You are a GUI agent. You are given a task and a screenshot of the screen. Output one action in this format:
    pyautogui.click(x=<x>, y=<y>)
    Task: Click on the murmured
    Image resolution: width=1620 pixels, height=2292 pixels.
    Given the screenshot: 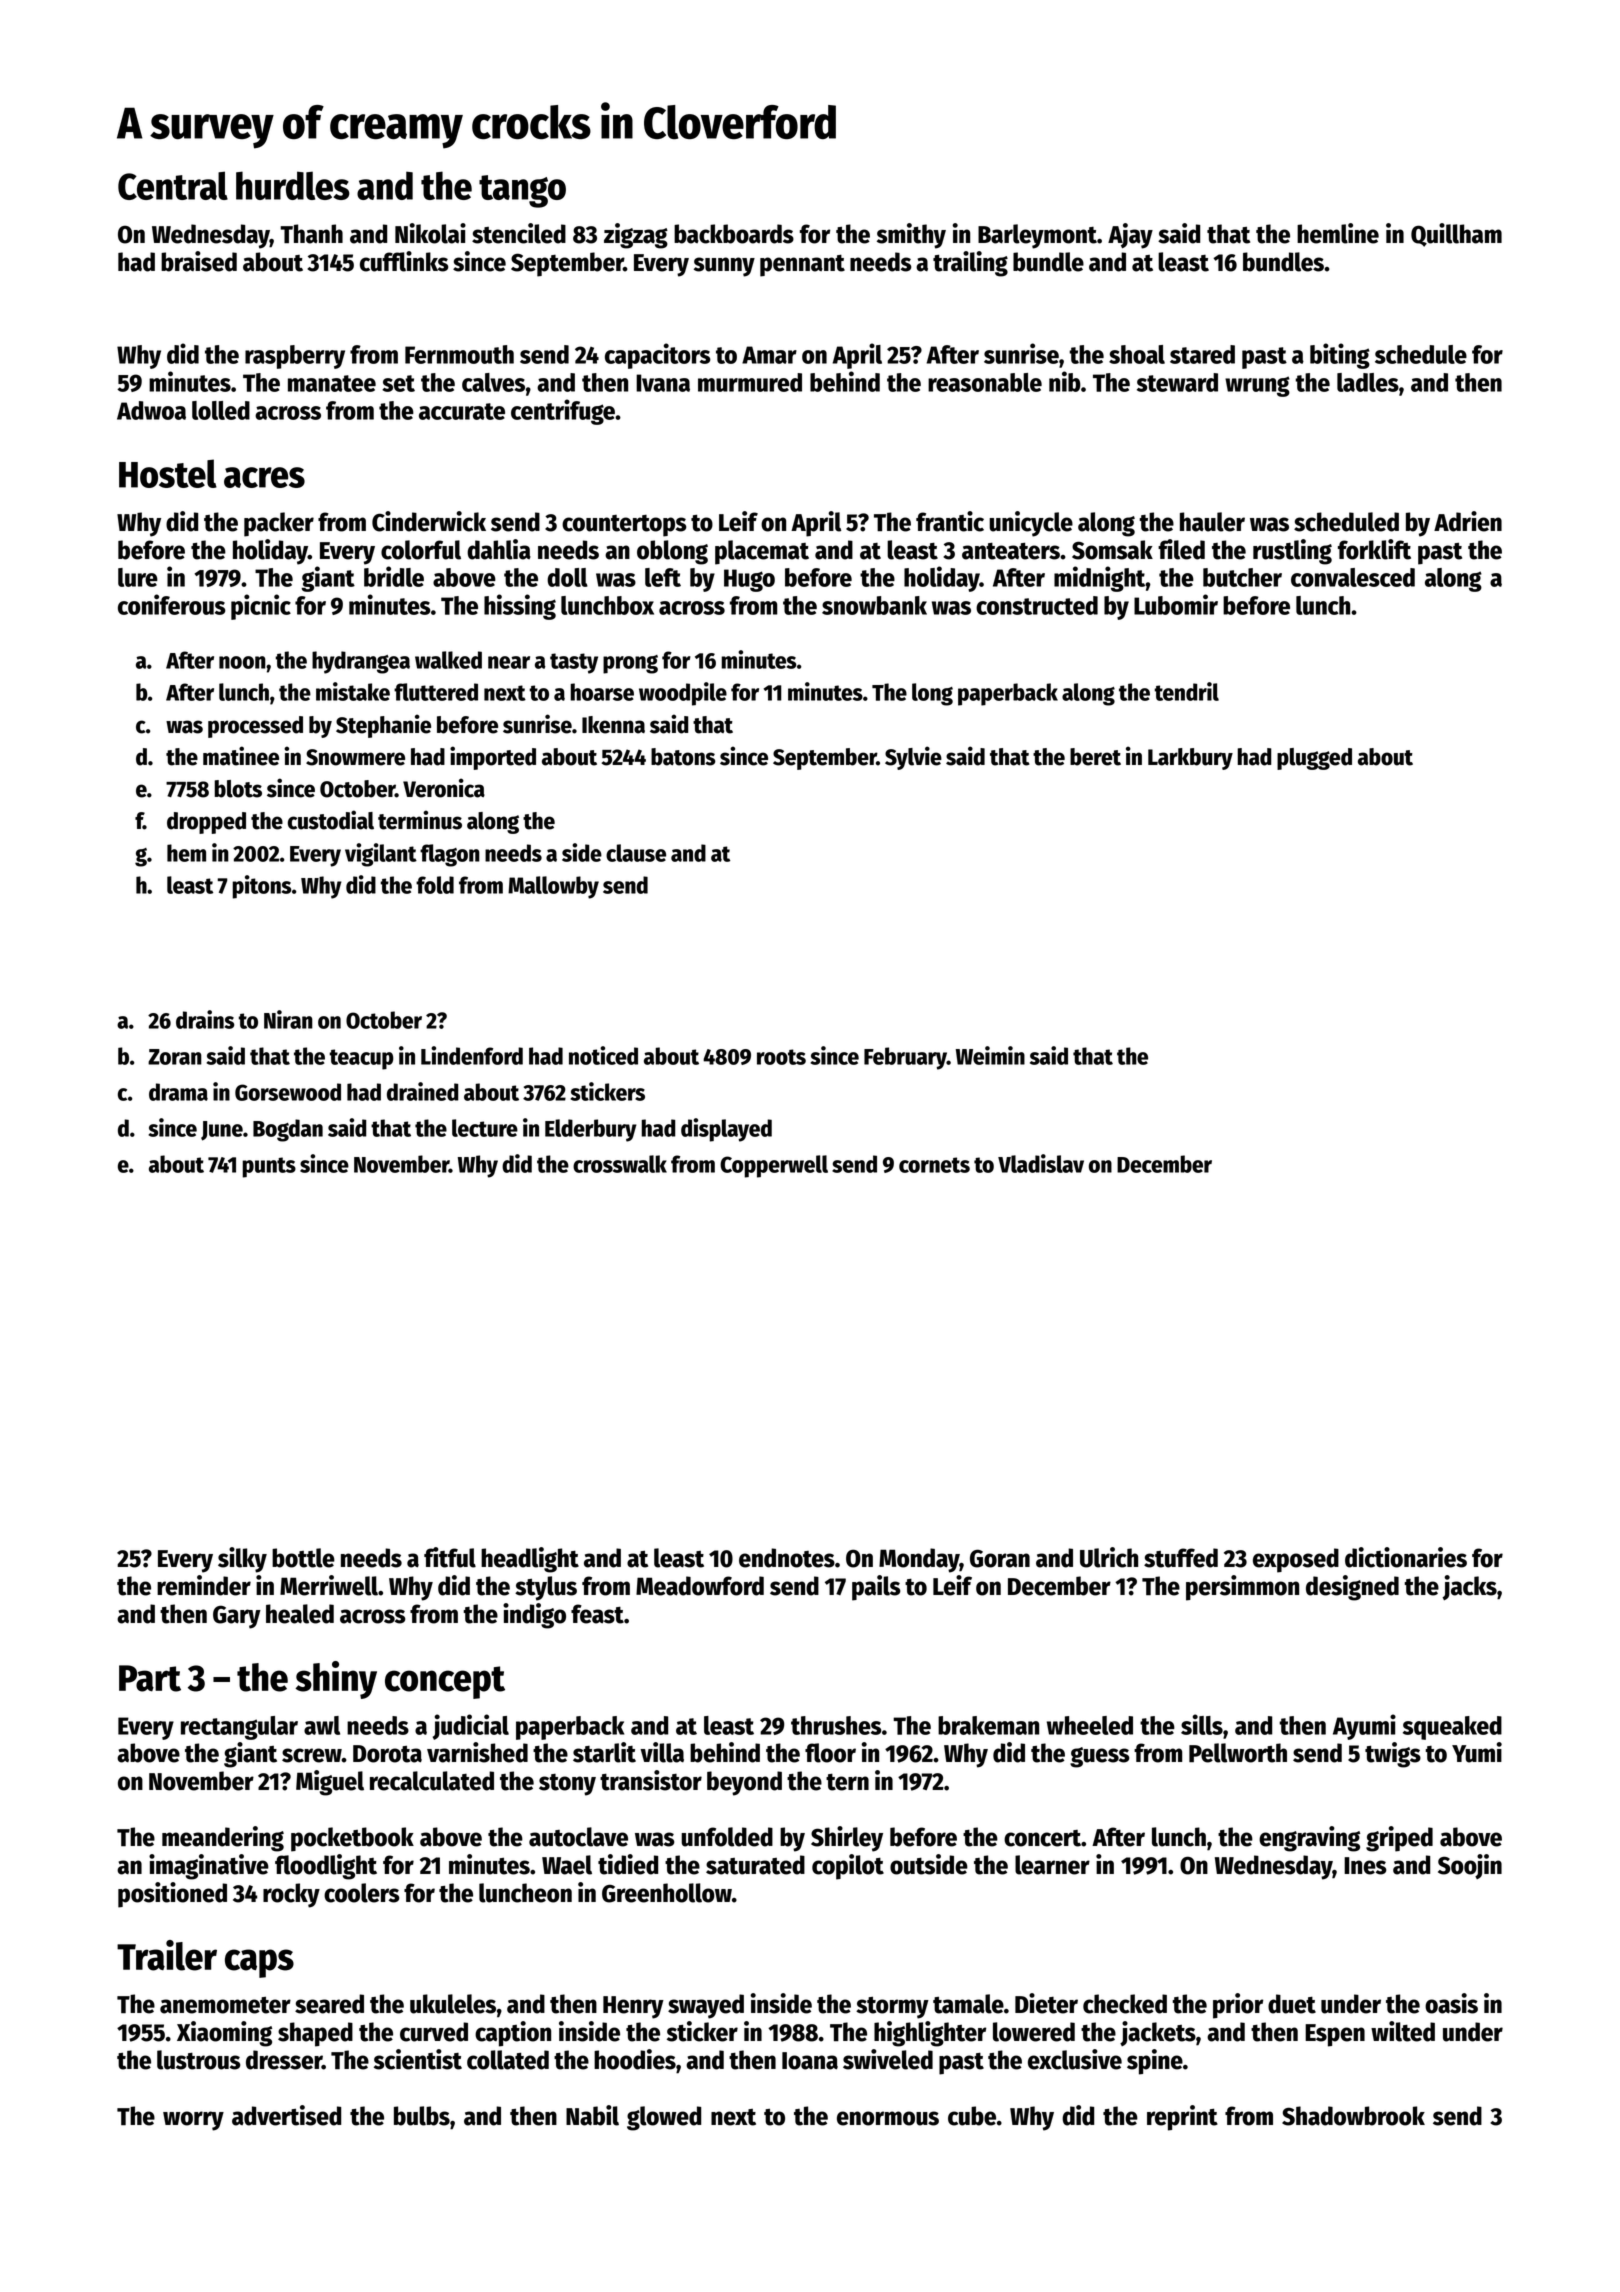 What is the action you would take?
    pyautogui.click(x=750, y=382)
